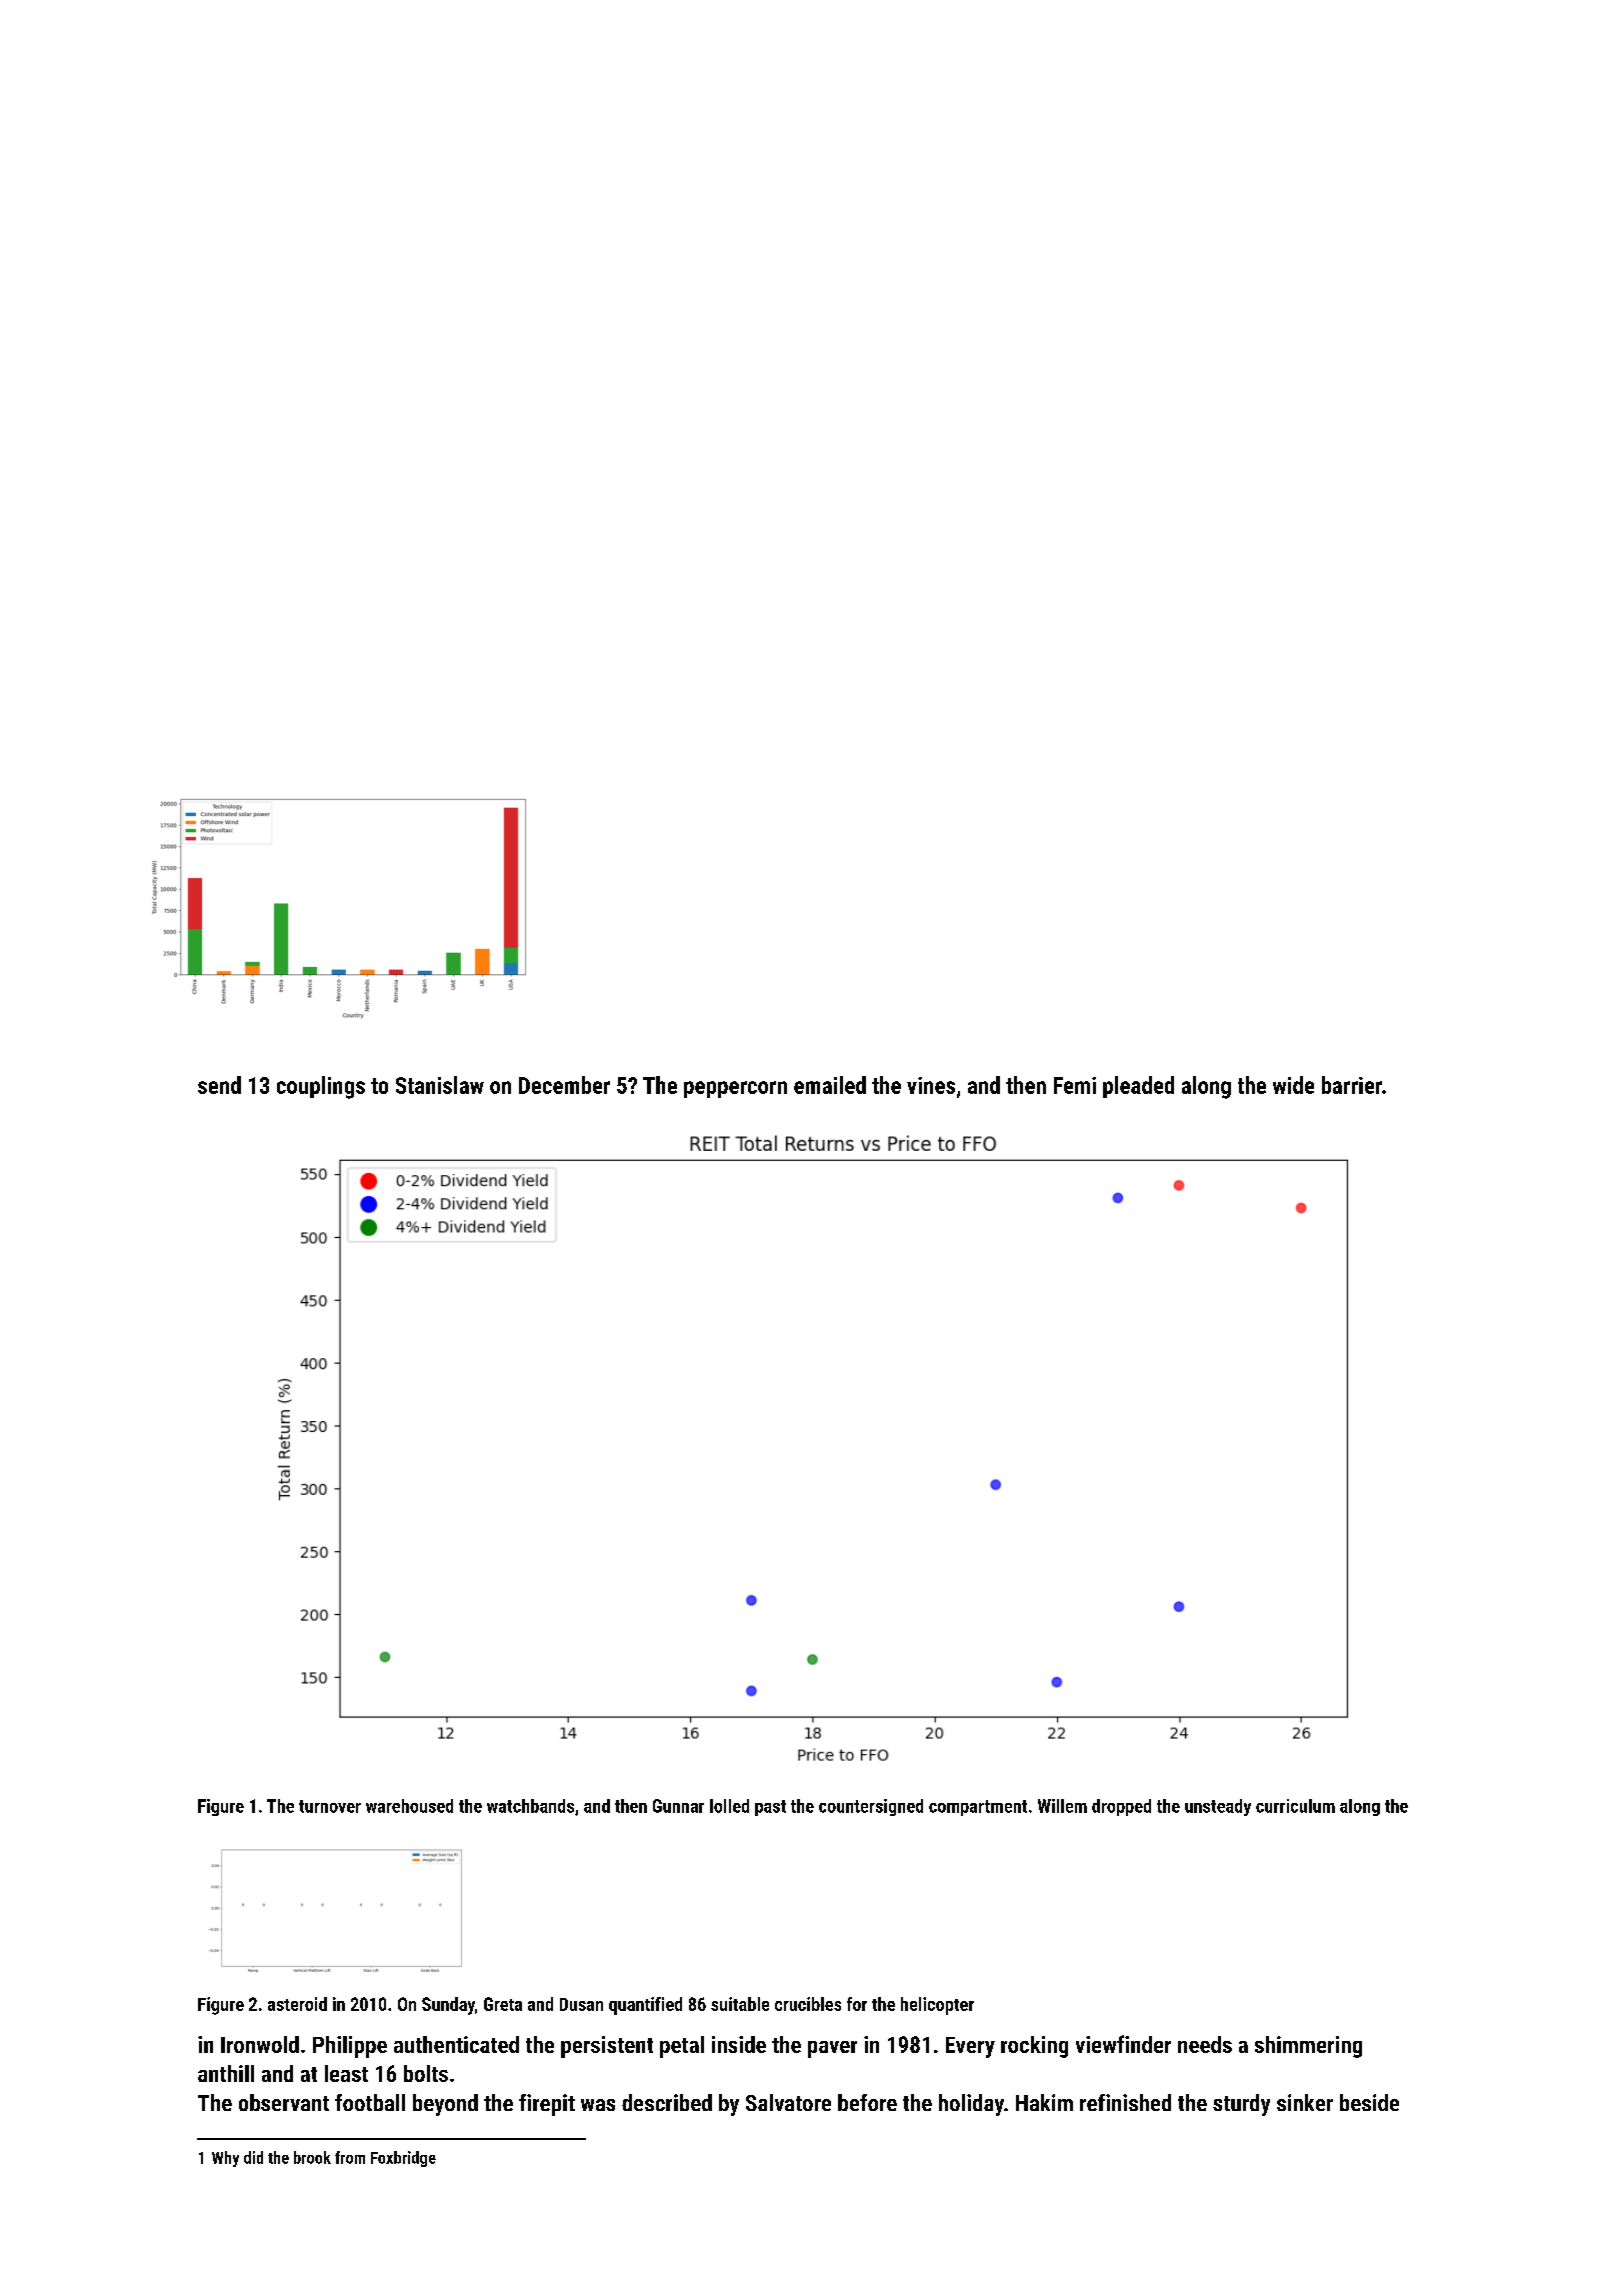 This document has height=2292, width=1620. Describe the element at coordinates (735, 1089) in the document. I see `peppercorn` at that location.
